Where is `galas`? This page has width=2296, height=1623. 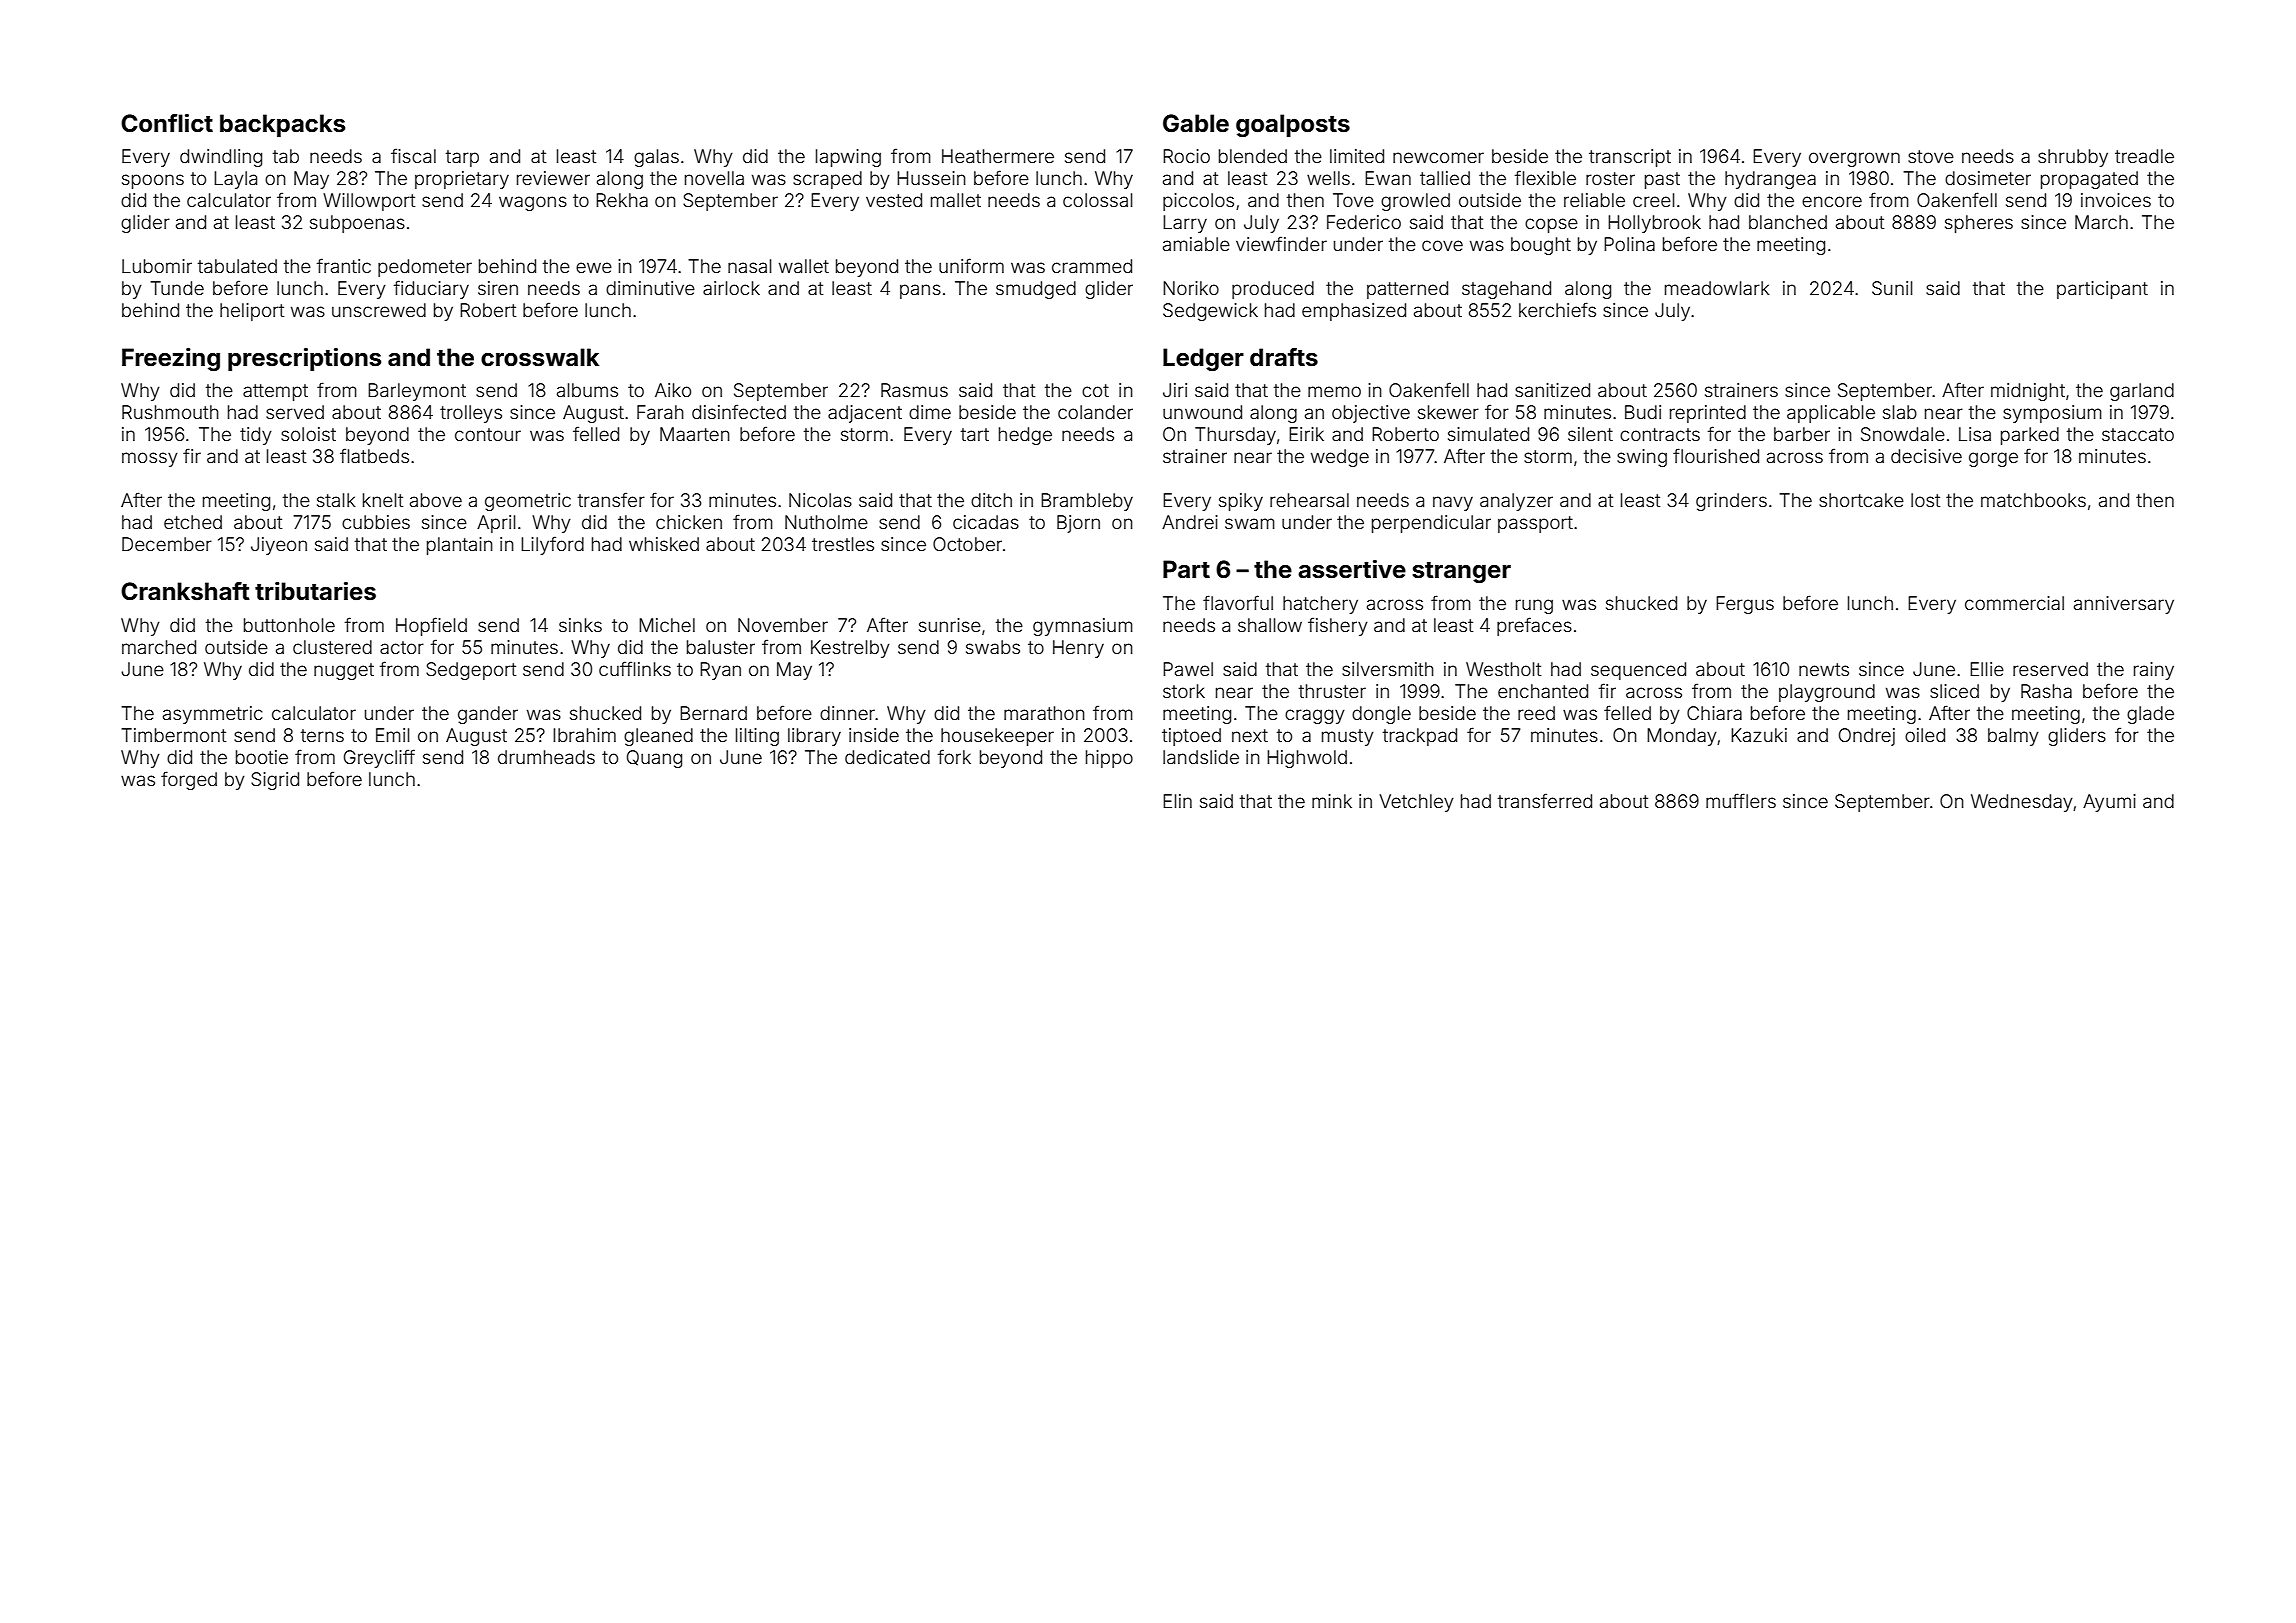
galas is located at coordinates (656, 158).
